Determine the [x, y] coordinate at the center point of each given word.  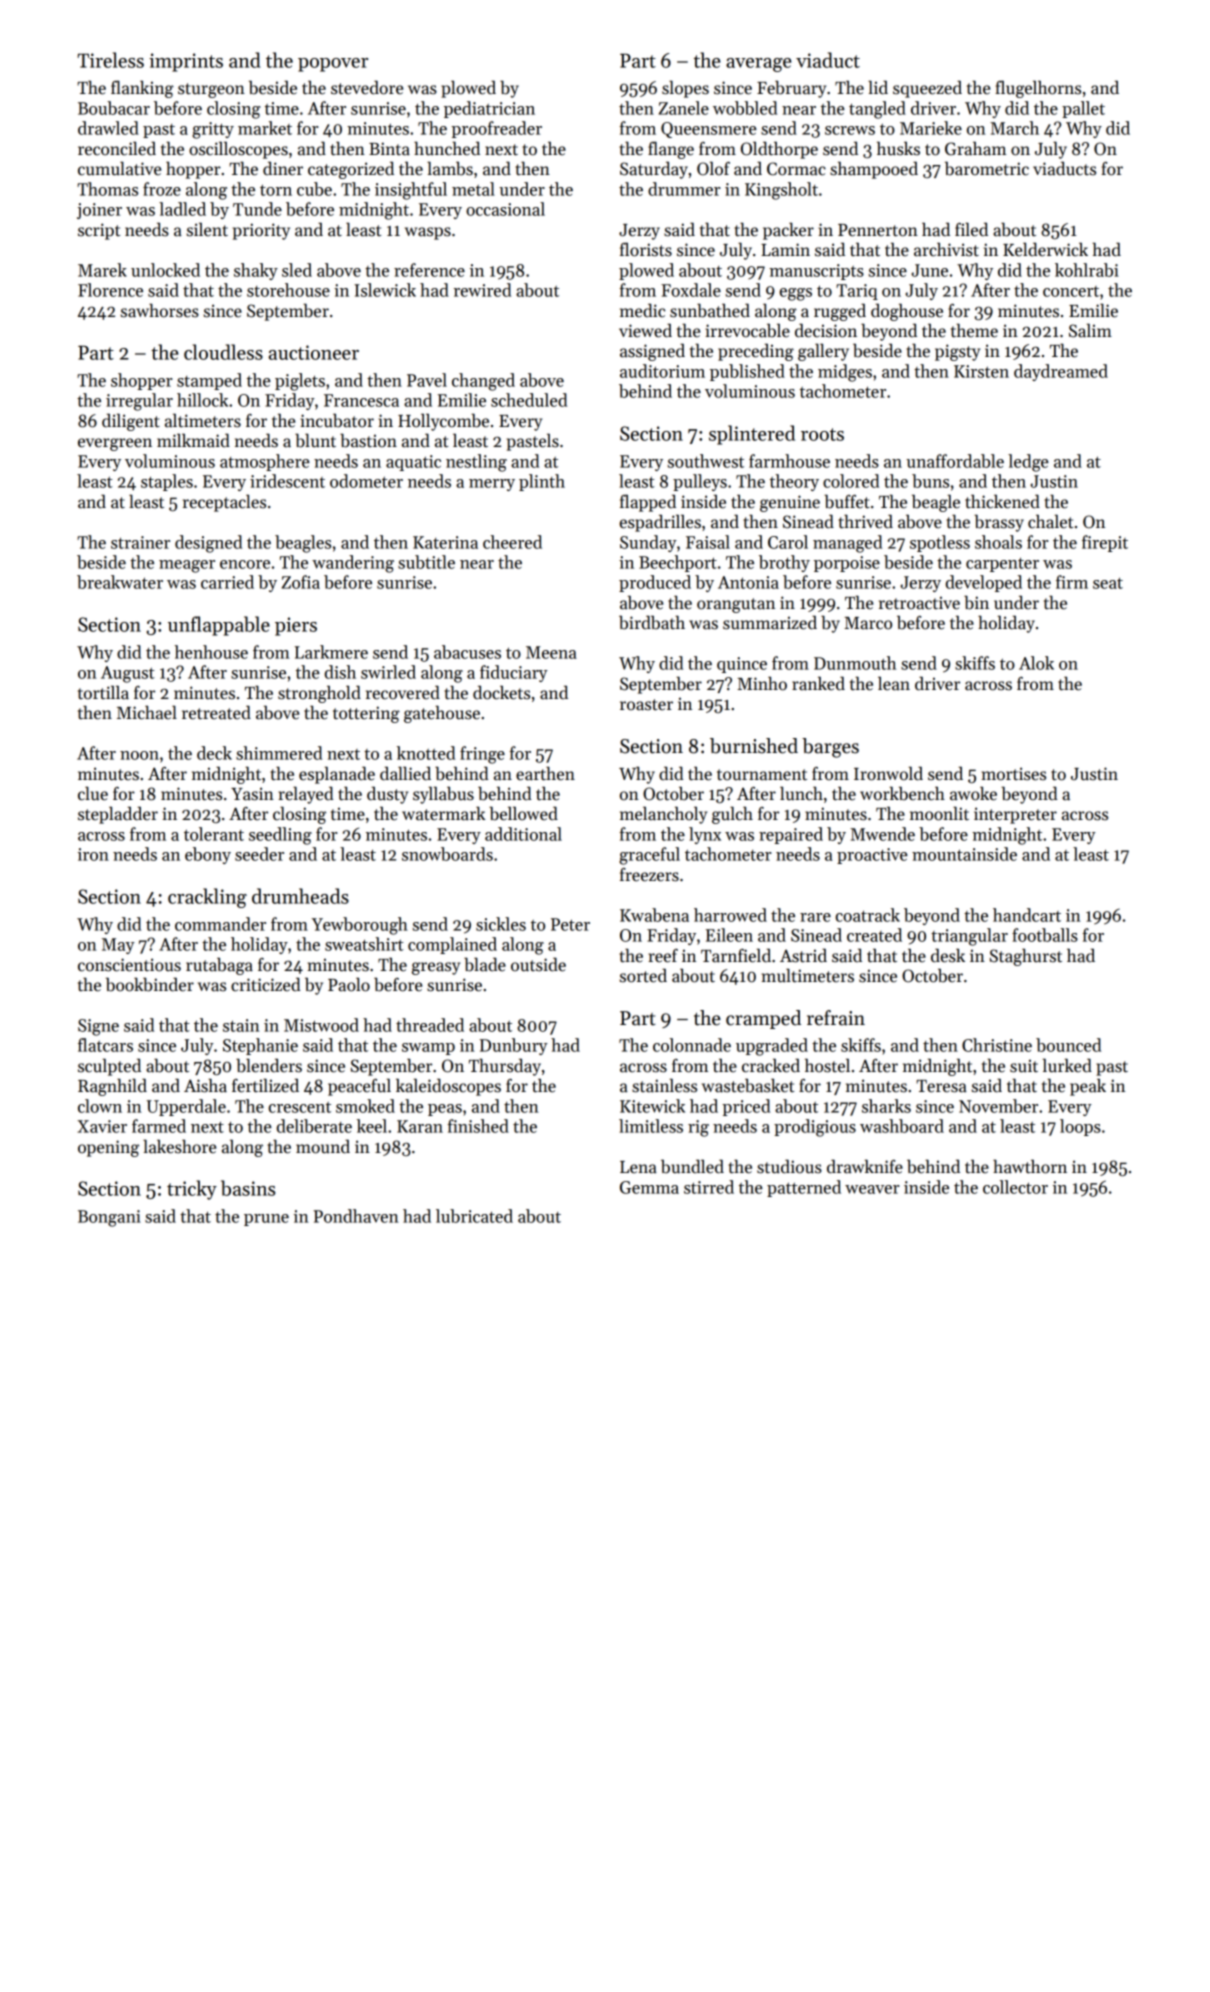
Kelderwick [1045, 249]
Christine [997, 1045]
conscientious [129, 965]
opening [108, 1148]
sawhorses [160, 310]
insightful [411, 191]
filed [971, 229]
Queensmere [709, 130]
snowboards [447, 854]
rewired [482, 290]
